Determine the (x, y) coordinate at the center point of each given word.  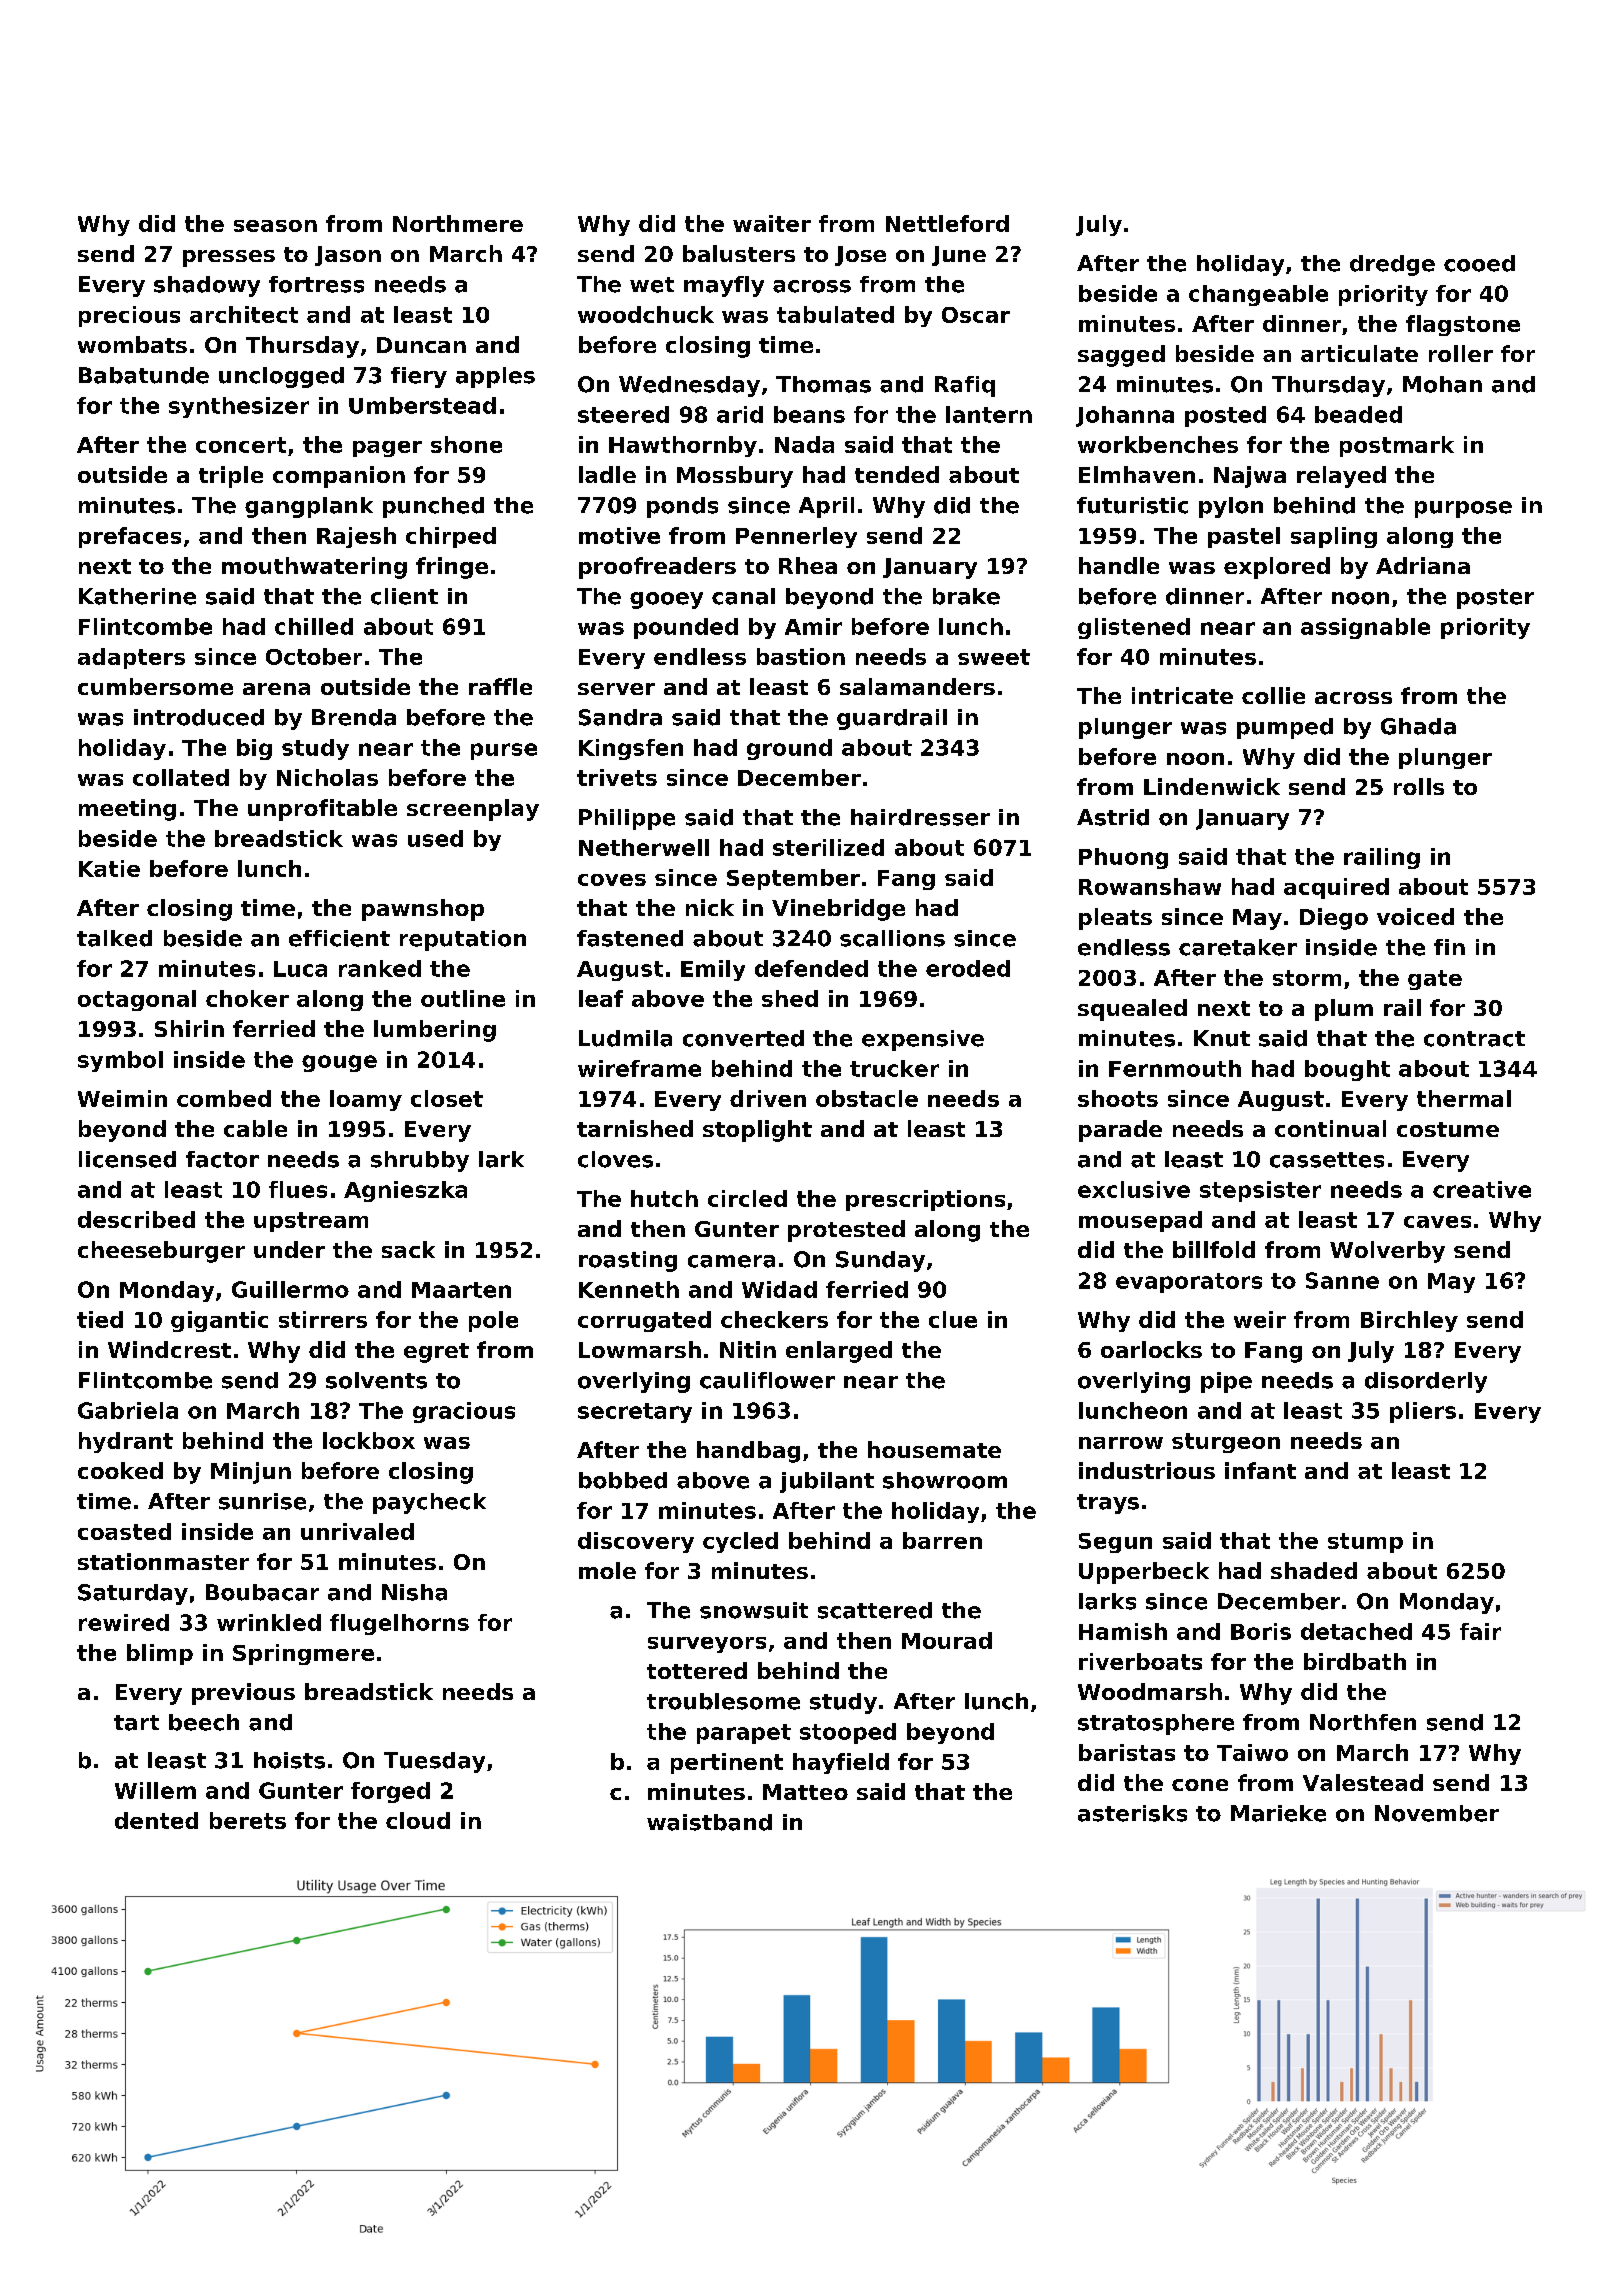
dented (156, 1820)
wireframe (639, 1068)
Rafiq (965, 386)
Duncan (421, 345)
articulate (1359, 353)
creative (1482, 1189)
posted (1225, 416)
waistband (709, 1822)
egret (436, 1353)
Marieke (1278, 1813)
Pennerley (796, 537)
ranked (380, 968)
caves (1437, 1222)
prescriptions (925, 1200)
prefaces (130, 537)
